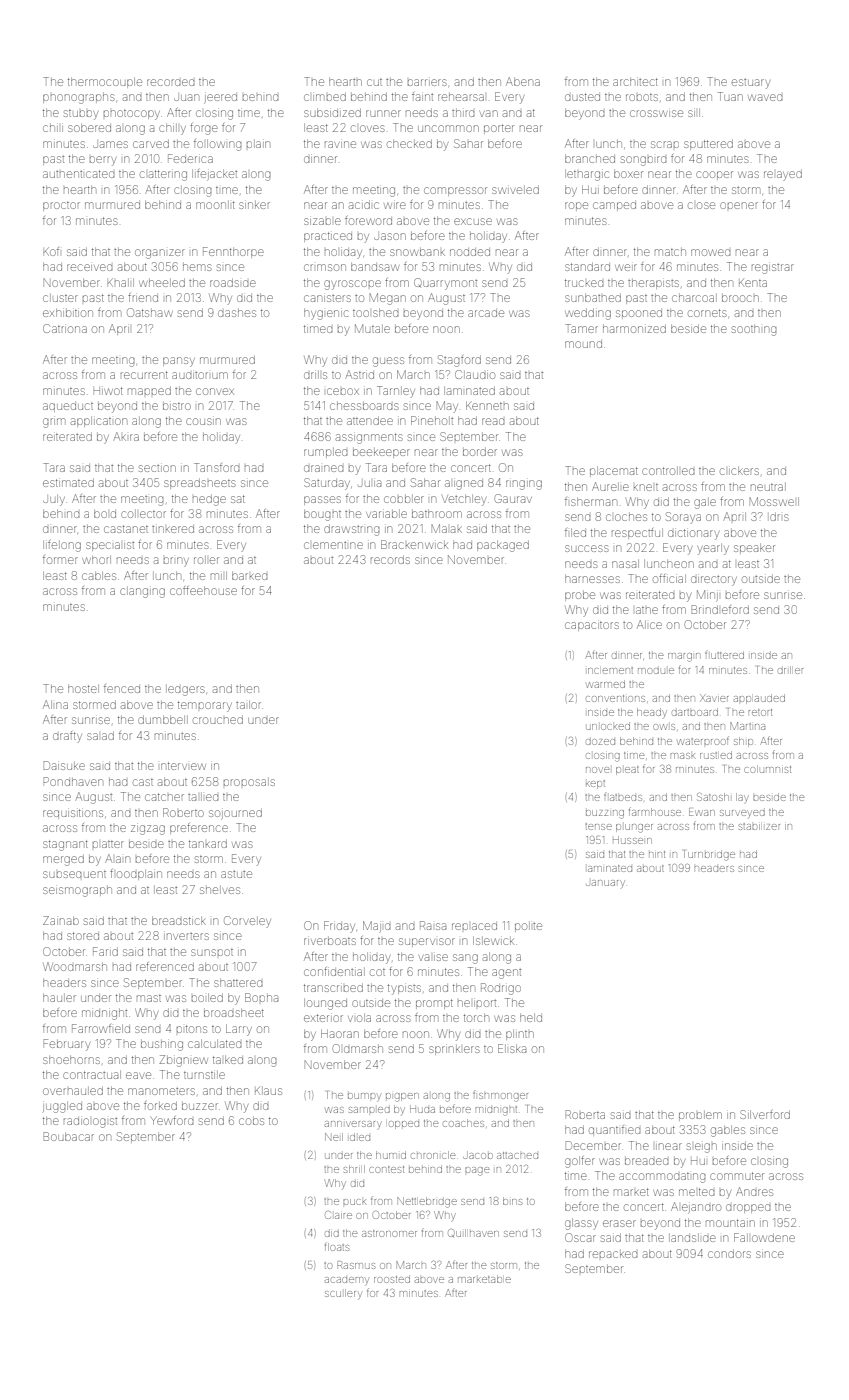  What do you see at coordinates (524, 485) in the document?
I see `ringing` at bounding box center [524, 485].
